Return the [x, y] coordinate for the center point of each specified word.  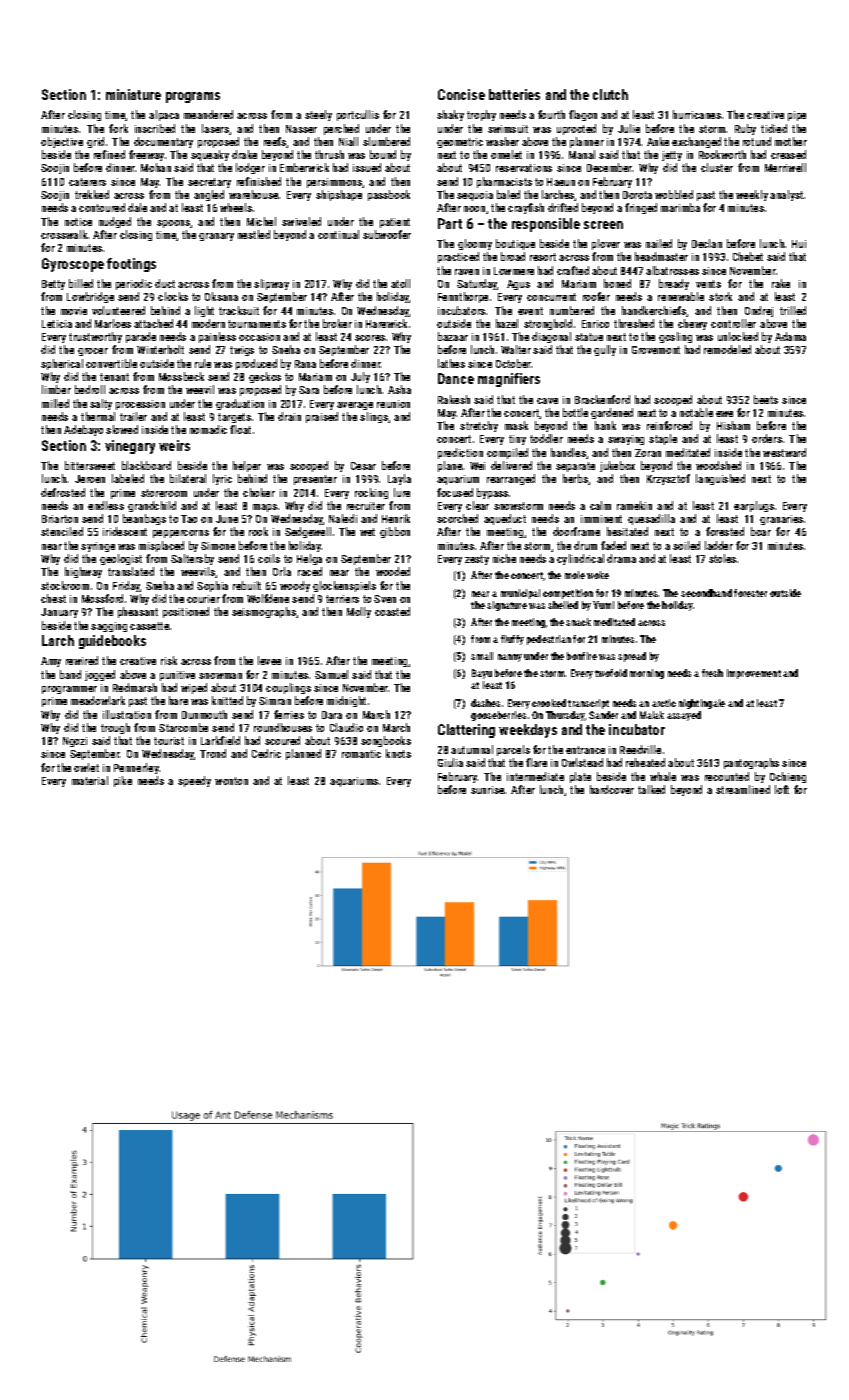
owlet [86, 767]
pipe [797, 116]
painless [217, 337]
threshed [634, 323]
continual [338, 234]
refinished [259, 181]
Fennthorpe [463, 297]
